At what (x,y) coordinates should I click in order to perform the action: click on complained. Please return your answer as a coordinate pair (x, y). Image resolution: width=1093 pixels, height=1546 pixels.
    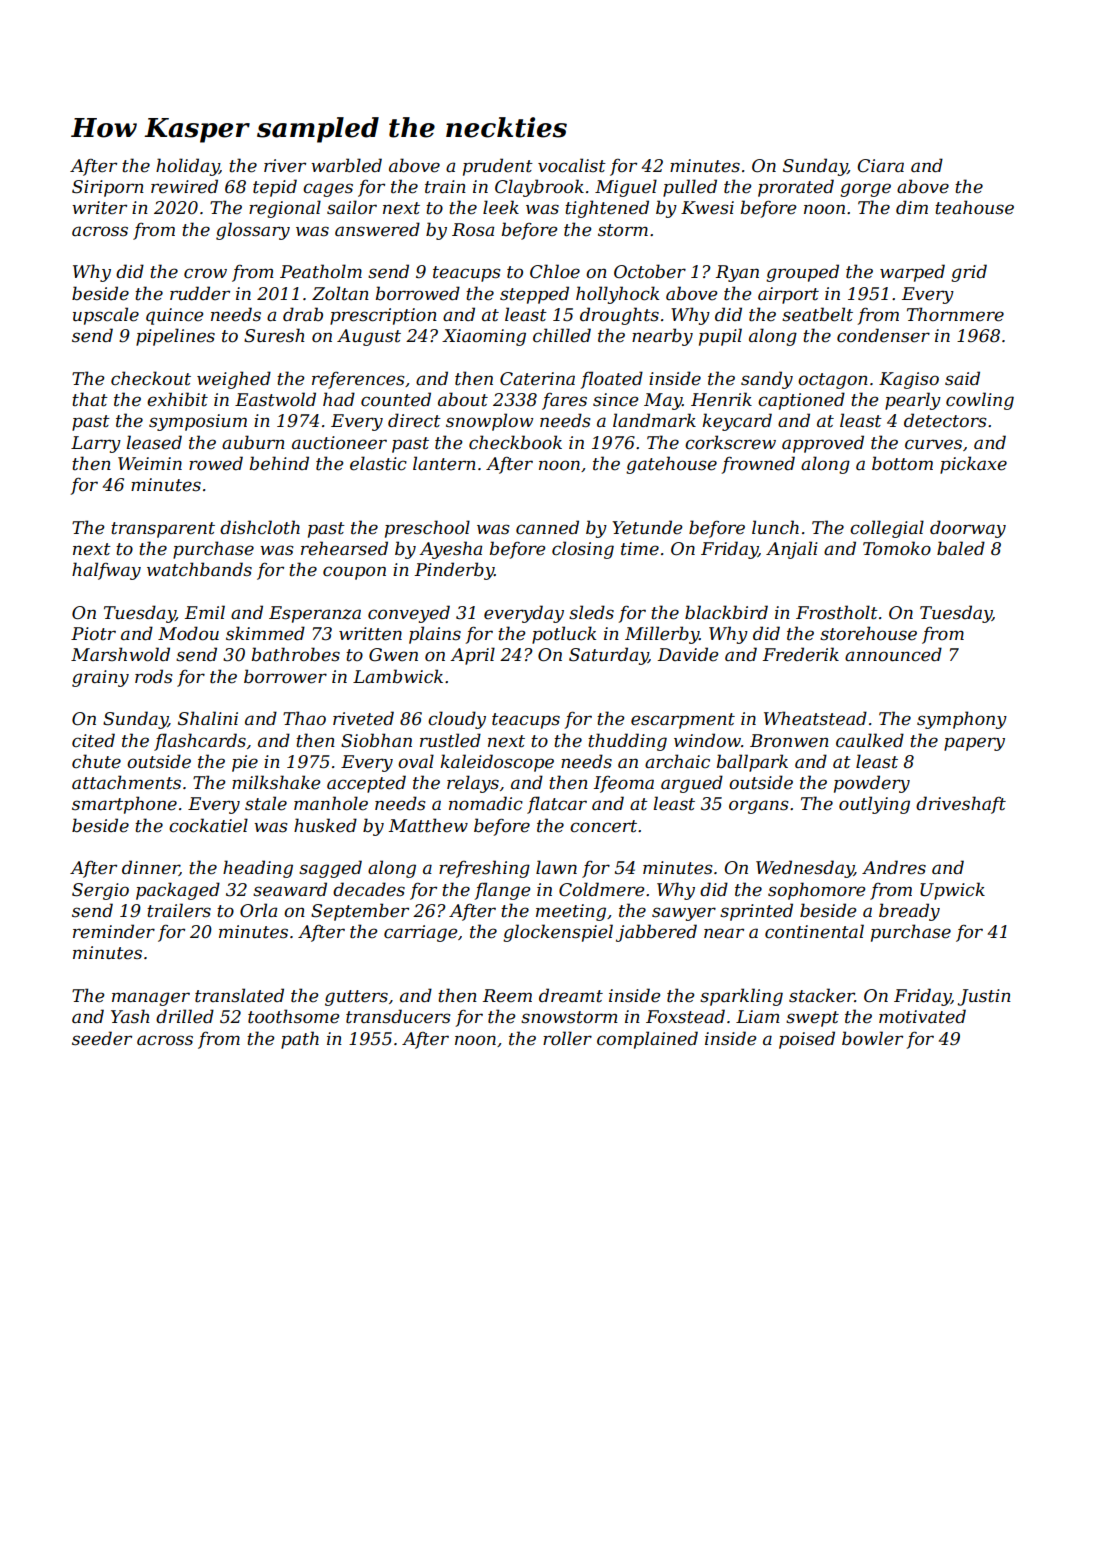
    Looking at the image, I should click on (647, 1040).
